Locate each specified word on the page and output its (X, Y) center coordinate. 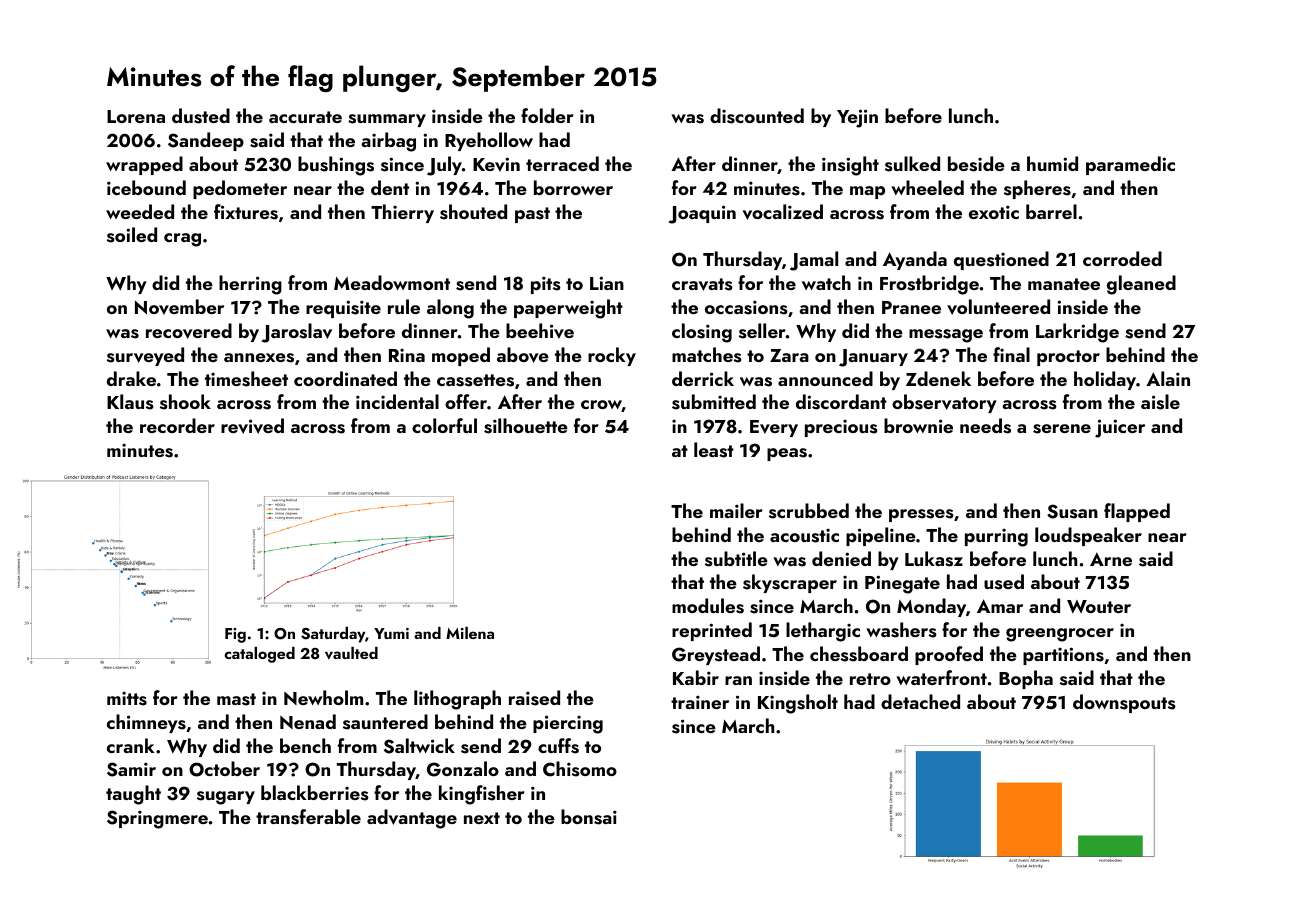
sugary (226, 798)
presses (921, 515)
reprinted (712, 631)
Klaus (130, 402)
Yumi (391, 633)
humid (1052, 163)
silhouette (526, 426)
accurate (305, 117)
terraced (562, 163)
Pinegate (902, 584)
